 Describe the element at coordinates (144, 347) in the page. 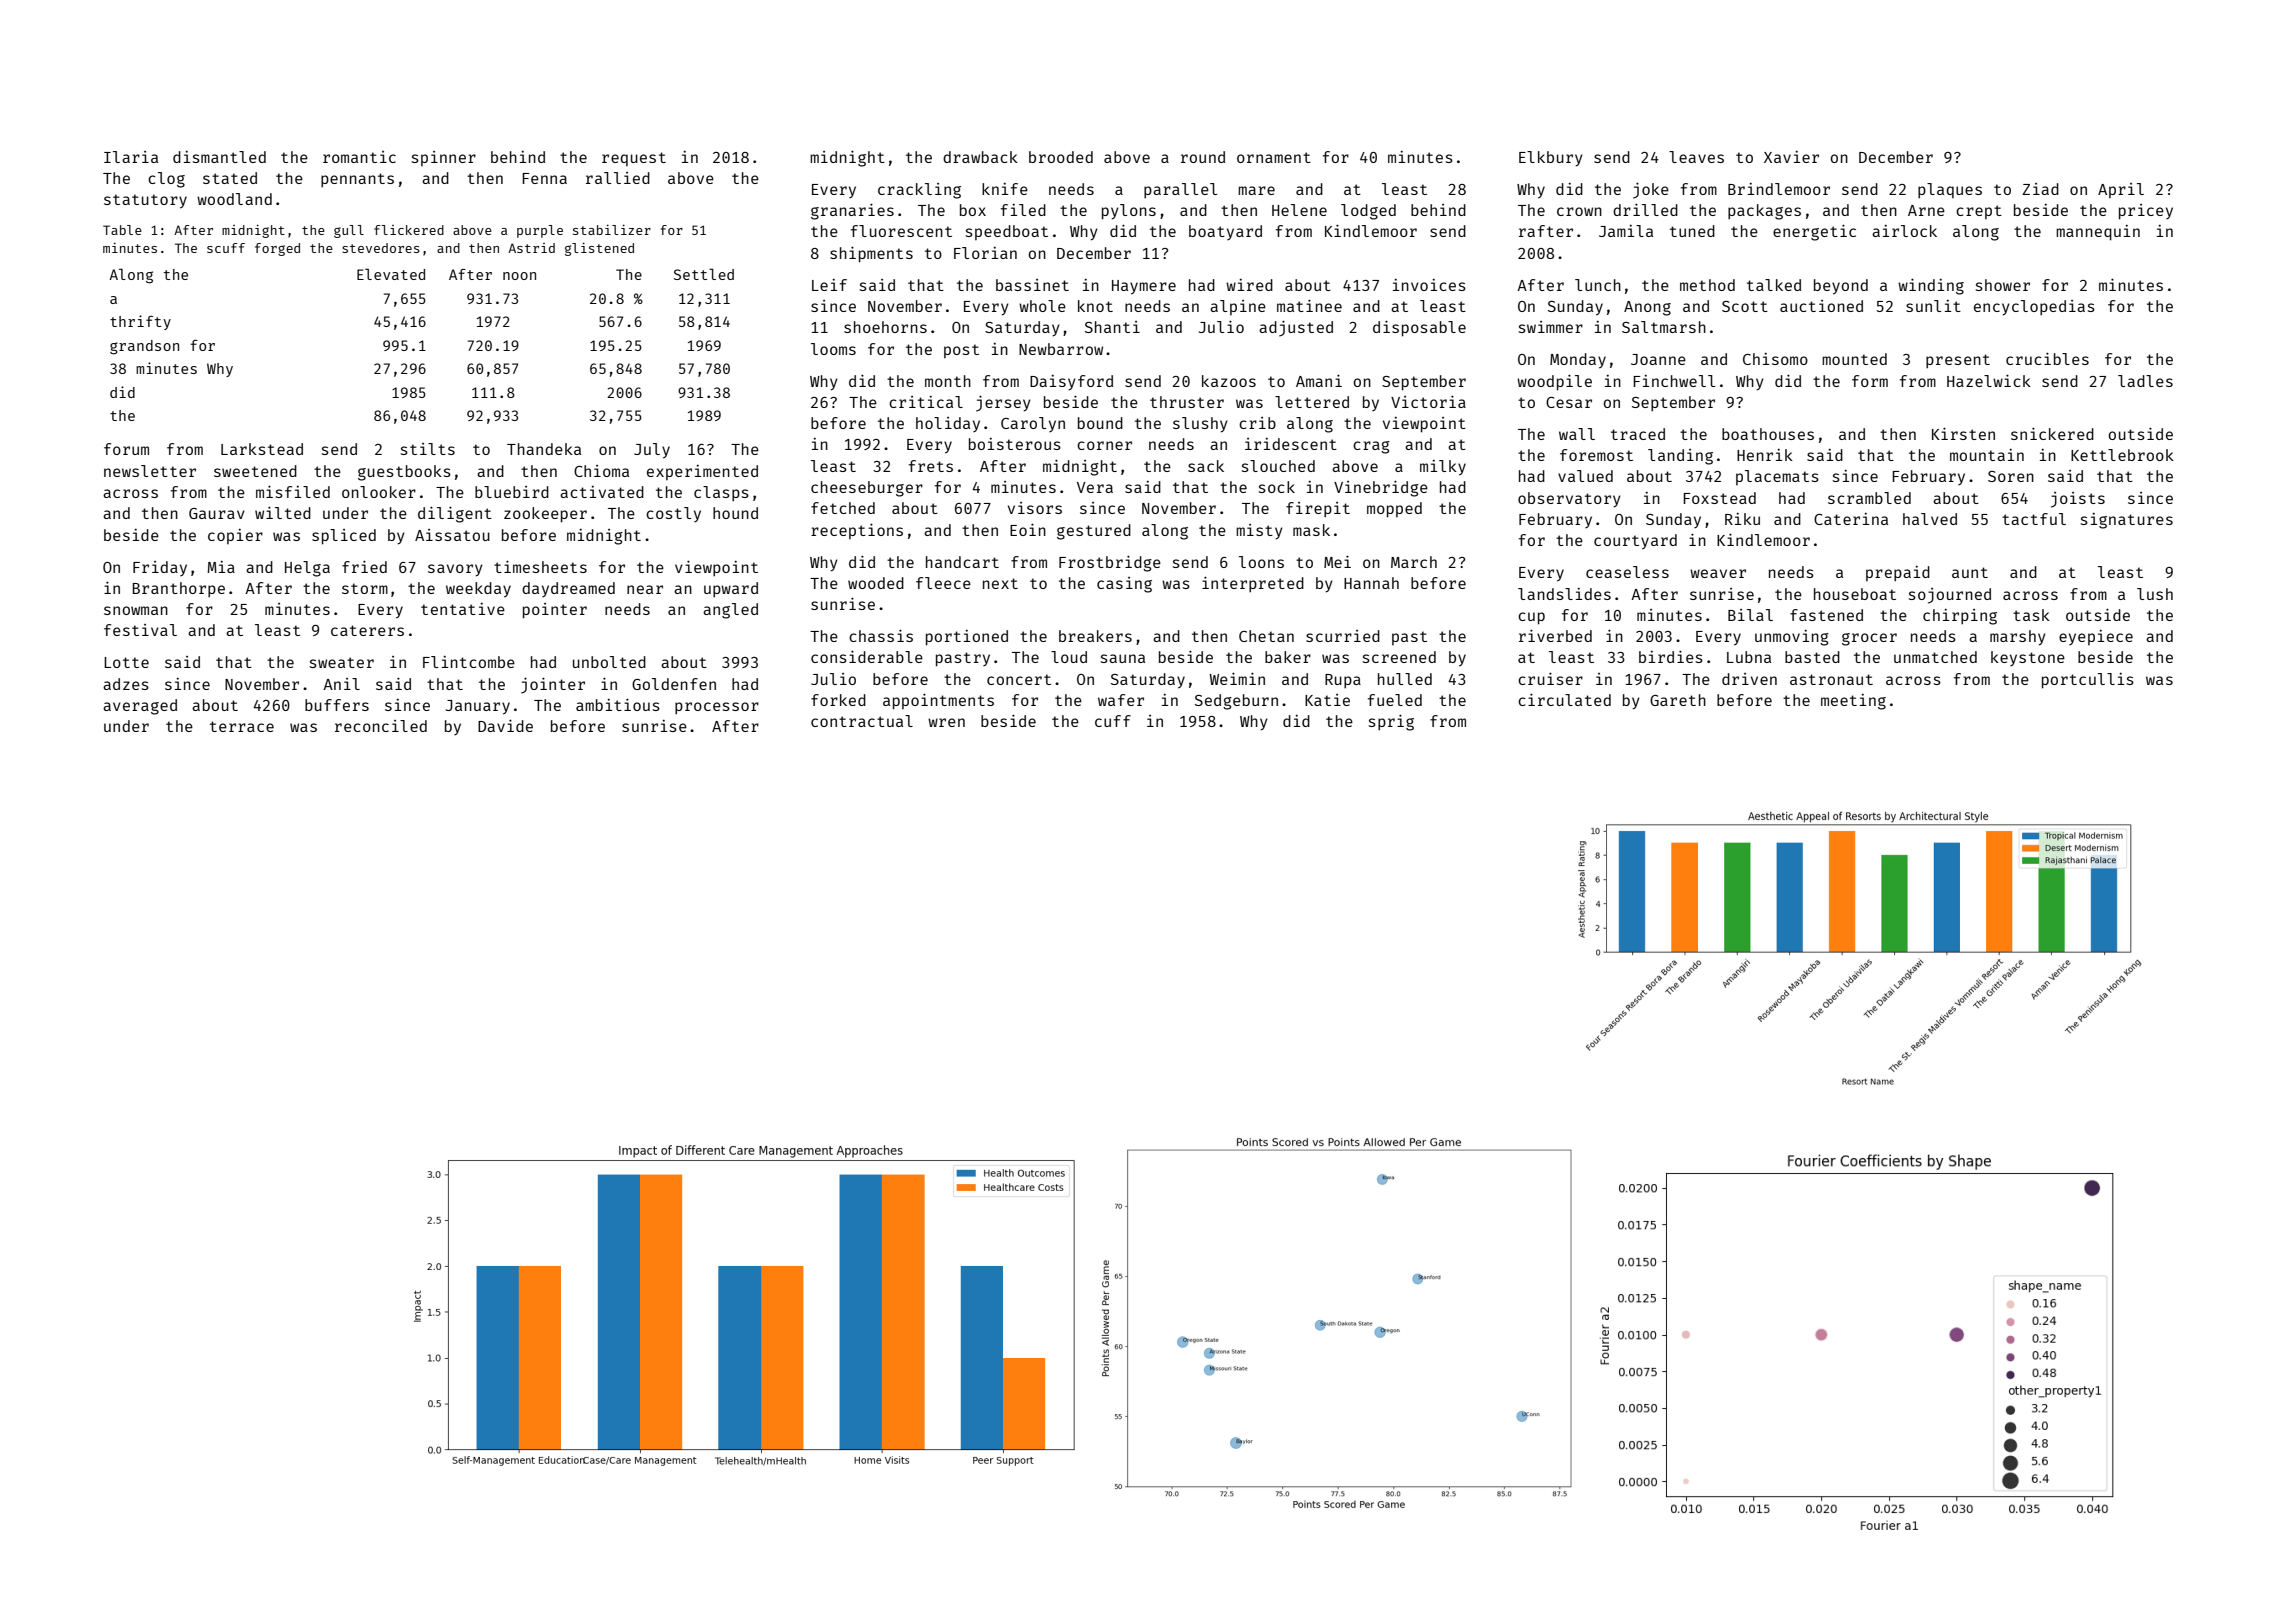

I see `grandson` at that location.
